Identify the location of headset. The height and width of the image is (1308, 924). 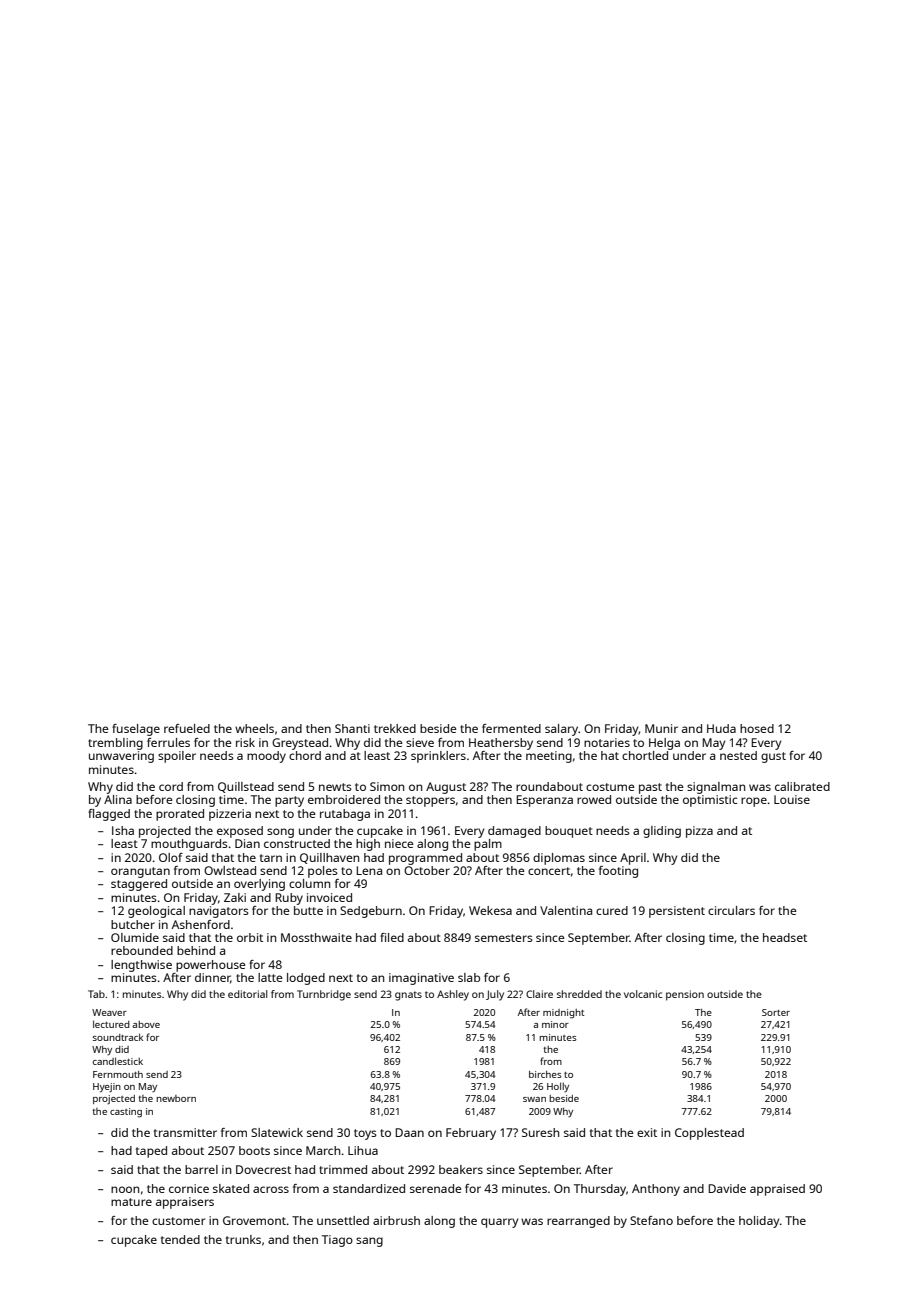
(785, 937).
